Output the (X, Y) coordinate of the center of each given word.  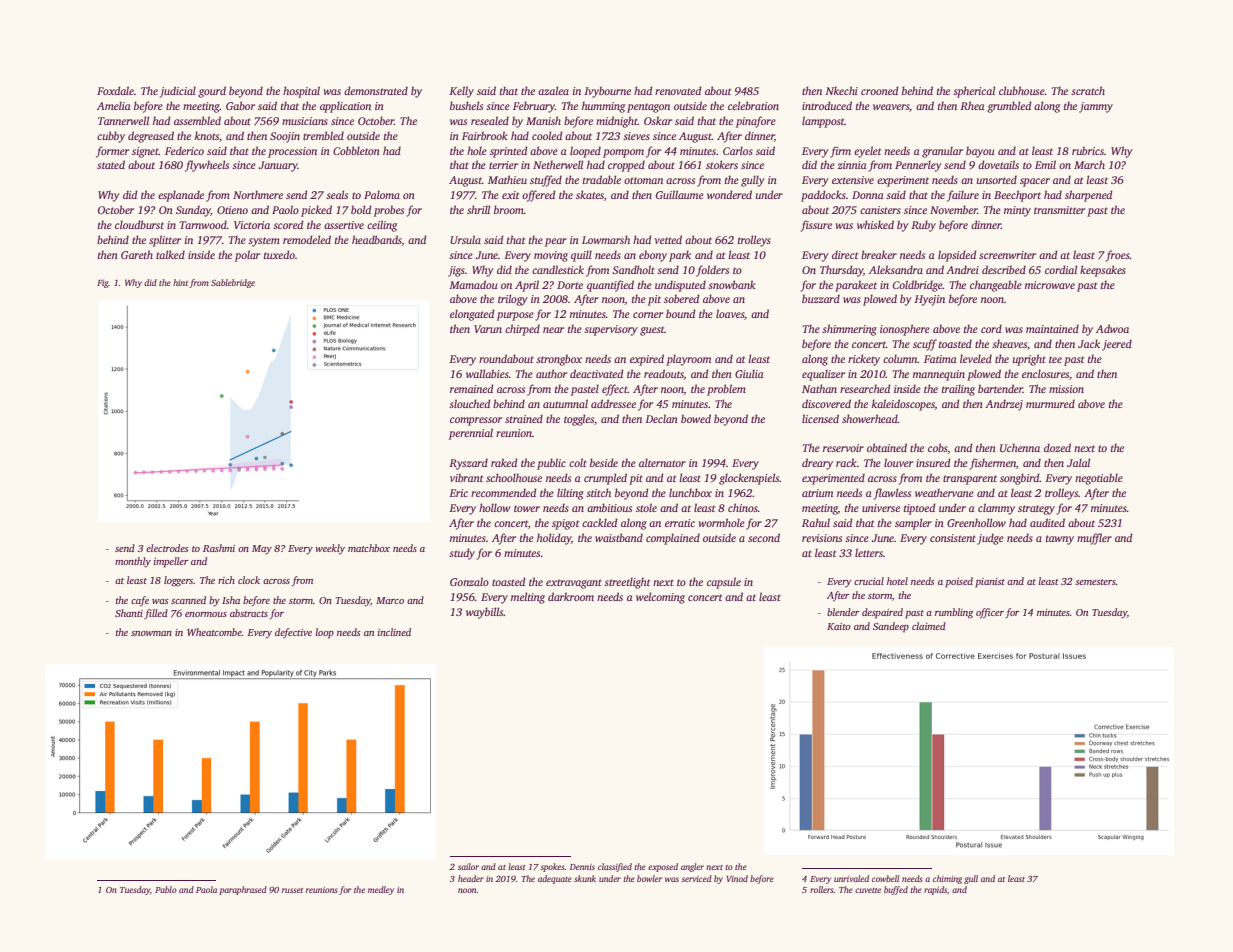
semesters (1095, 582)
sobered (682, 298)
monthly (133, 562)
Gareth (137, 254)
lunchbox (690, 492)
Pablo (166, 889)
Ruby (923, 226)
